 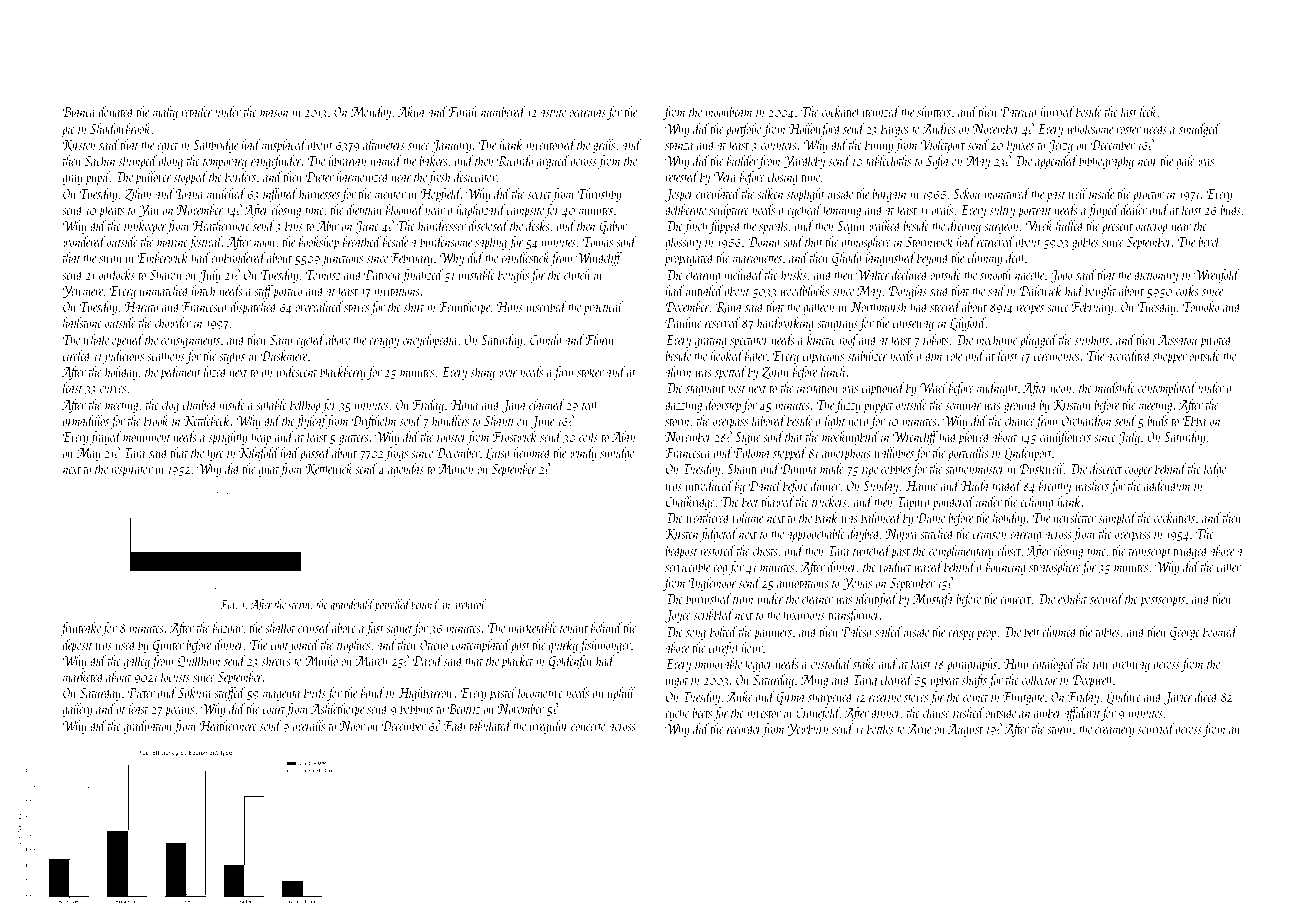 I want to click on staves, so click(x=356, y=308).
